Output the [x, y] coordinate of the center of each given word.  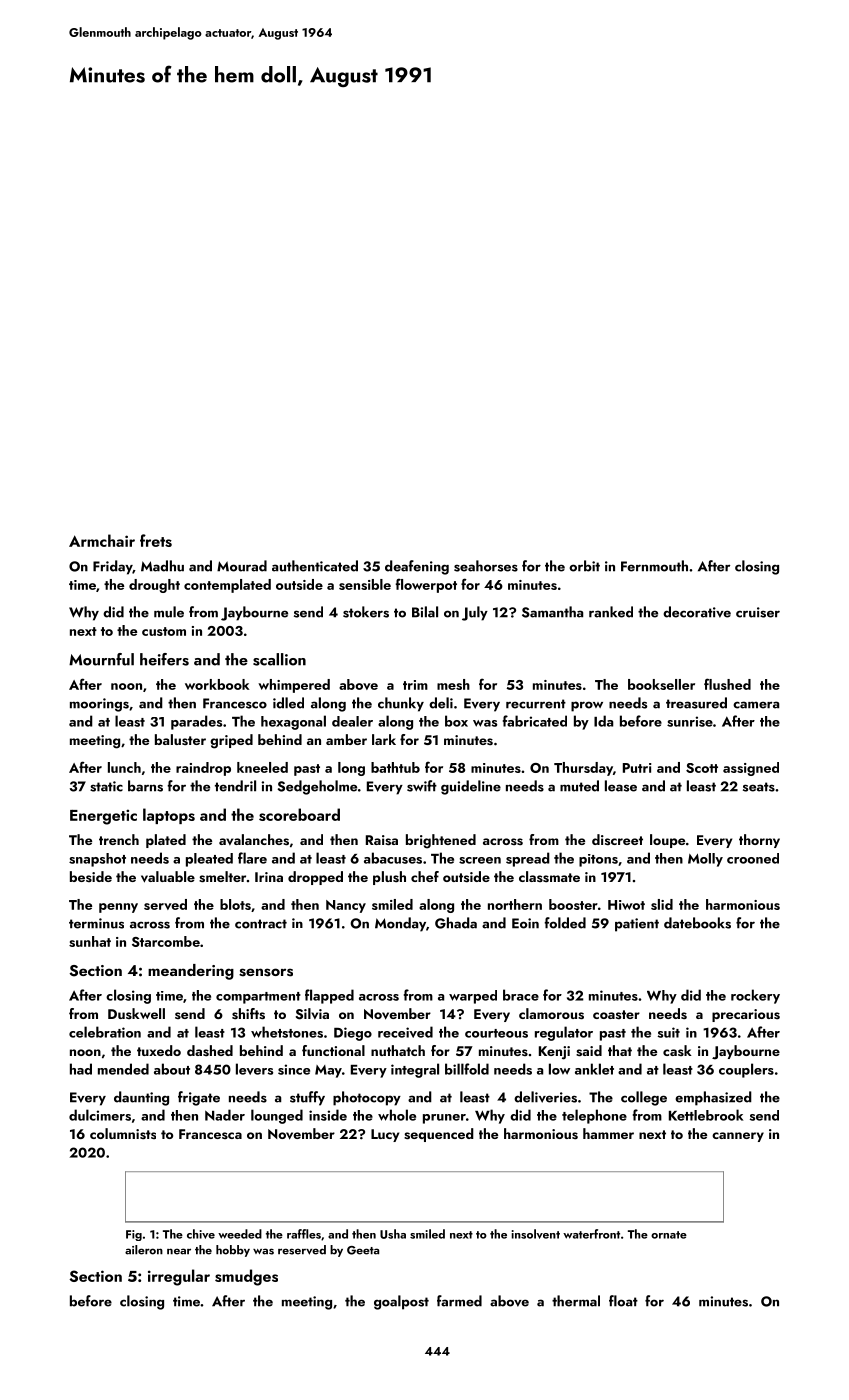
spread [528, 859]
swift [422, 786]
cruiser [758, 612]
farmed [459, 1301]
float [623, 1301]
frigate [199, 1098]
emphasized [713, 1098]
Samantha [552, 612]
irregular [179, 1277]
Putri [637, 768]
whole [397, 1115]
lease [621, 786]
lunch [124, 767]
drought [154, 586]
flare [252, 858]
